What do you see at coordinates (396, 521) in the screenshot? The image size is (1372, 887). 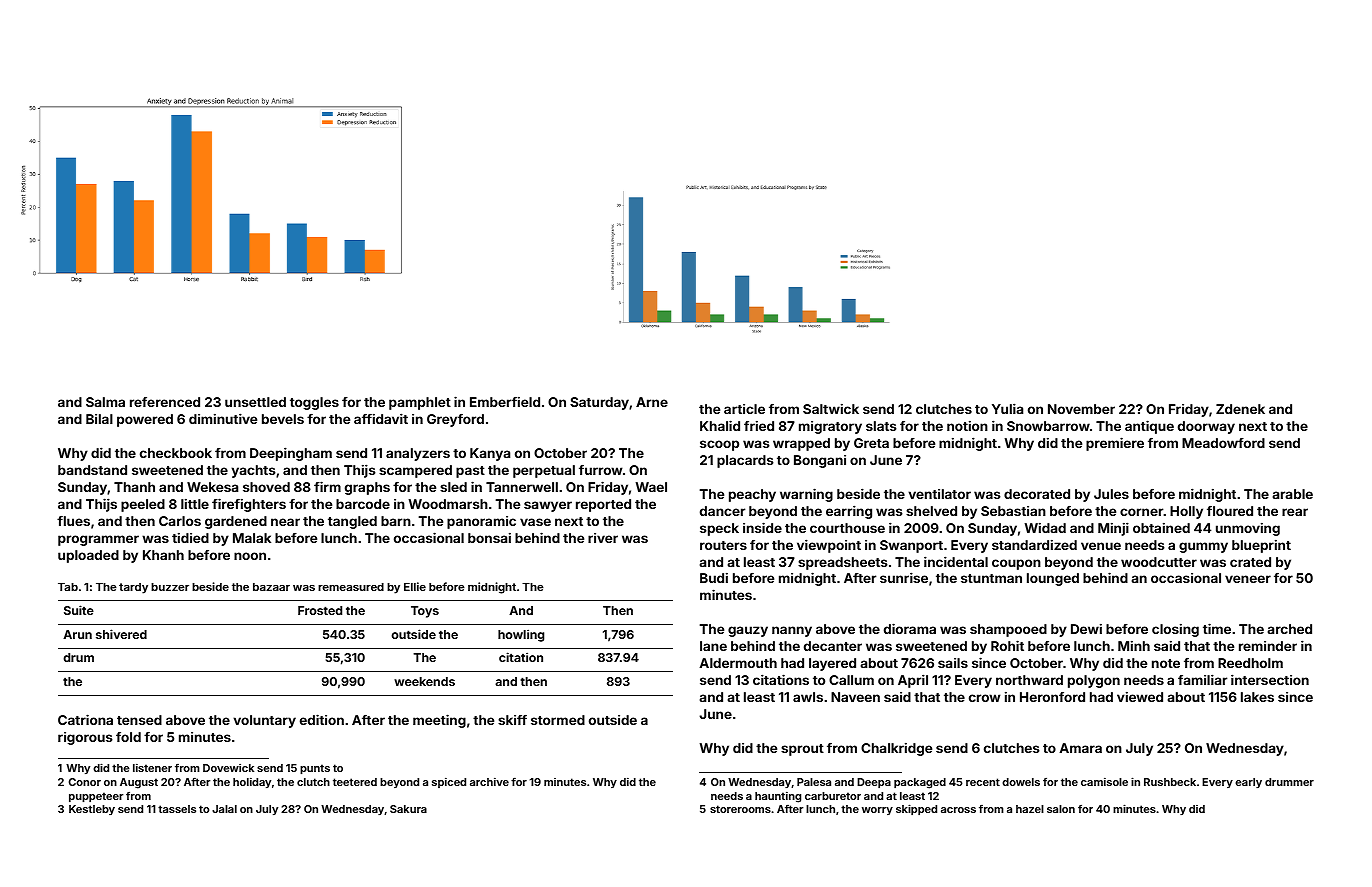 I see `barn` at bounding box center [396, 521].
